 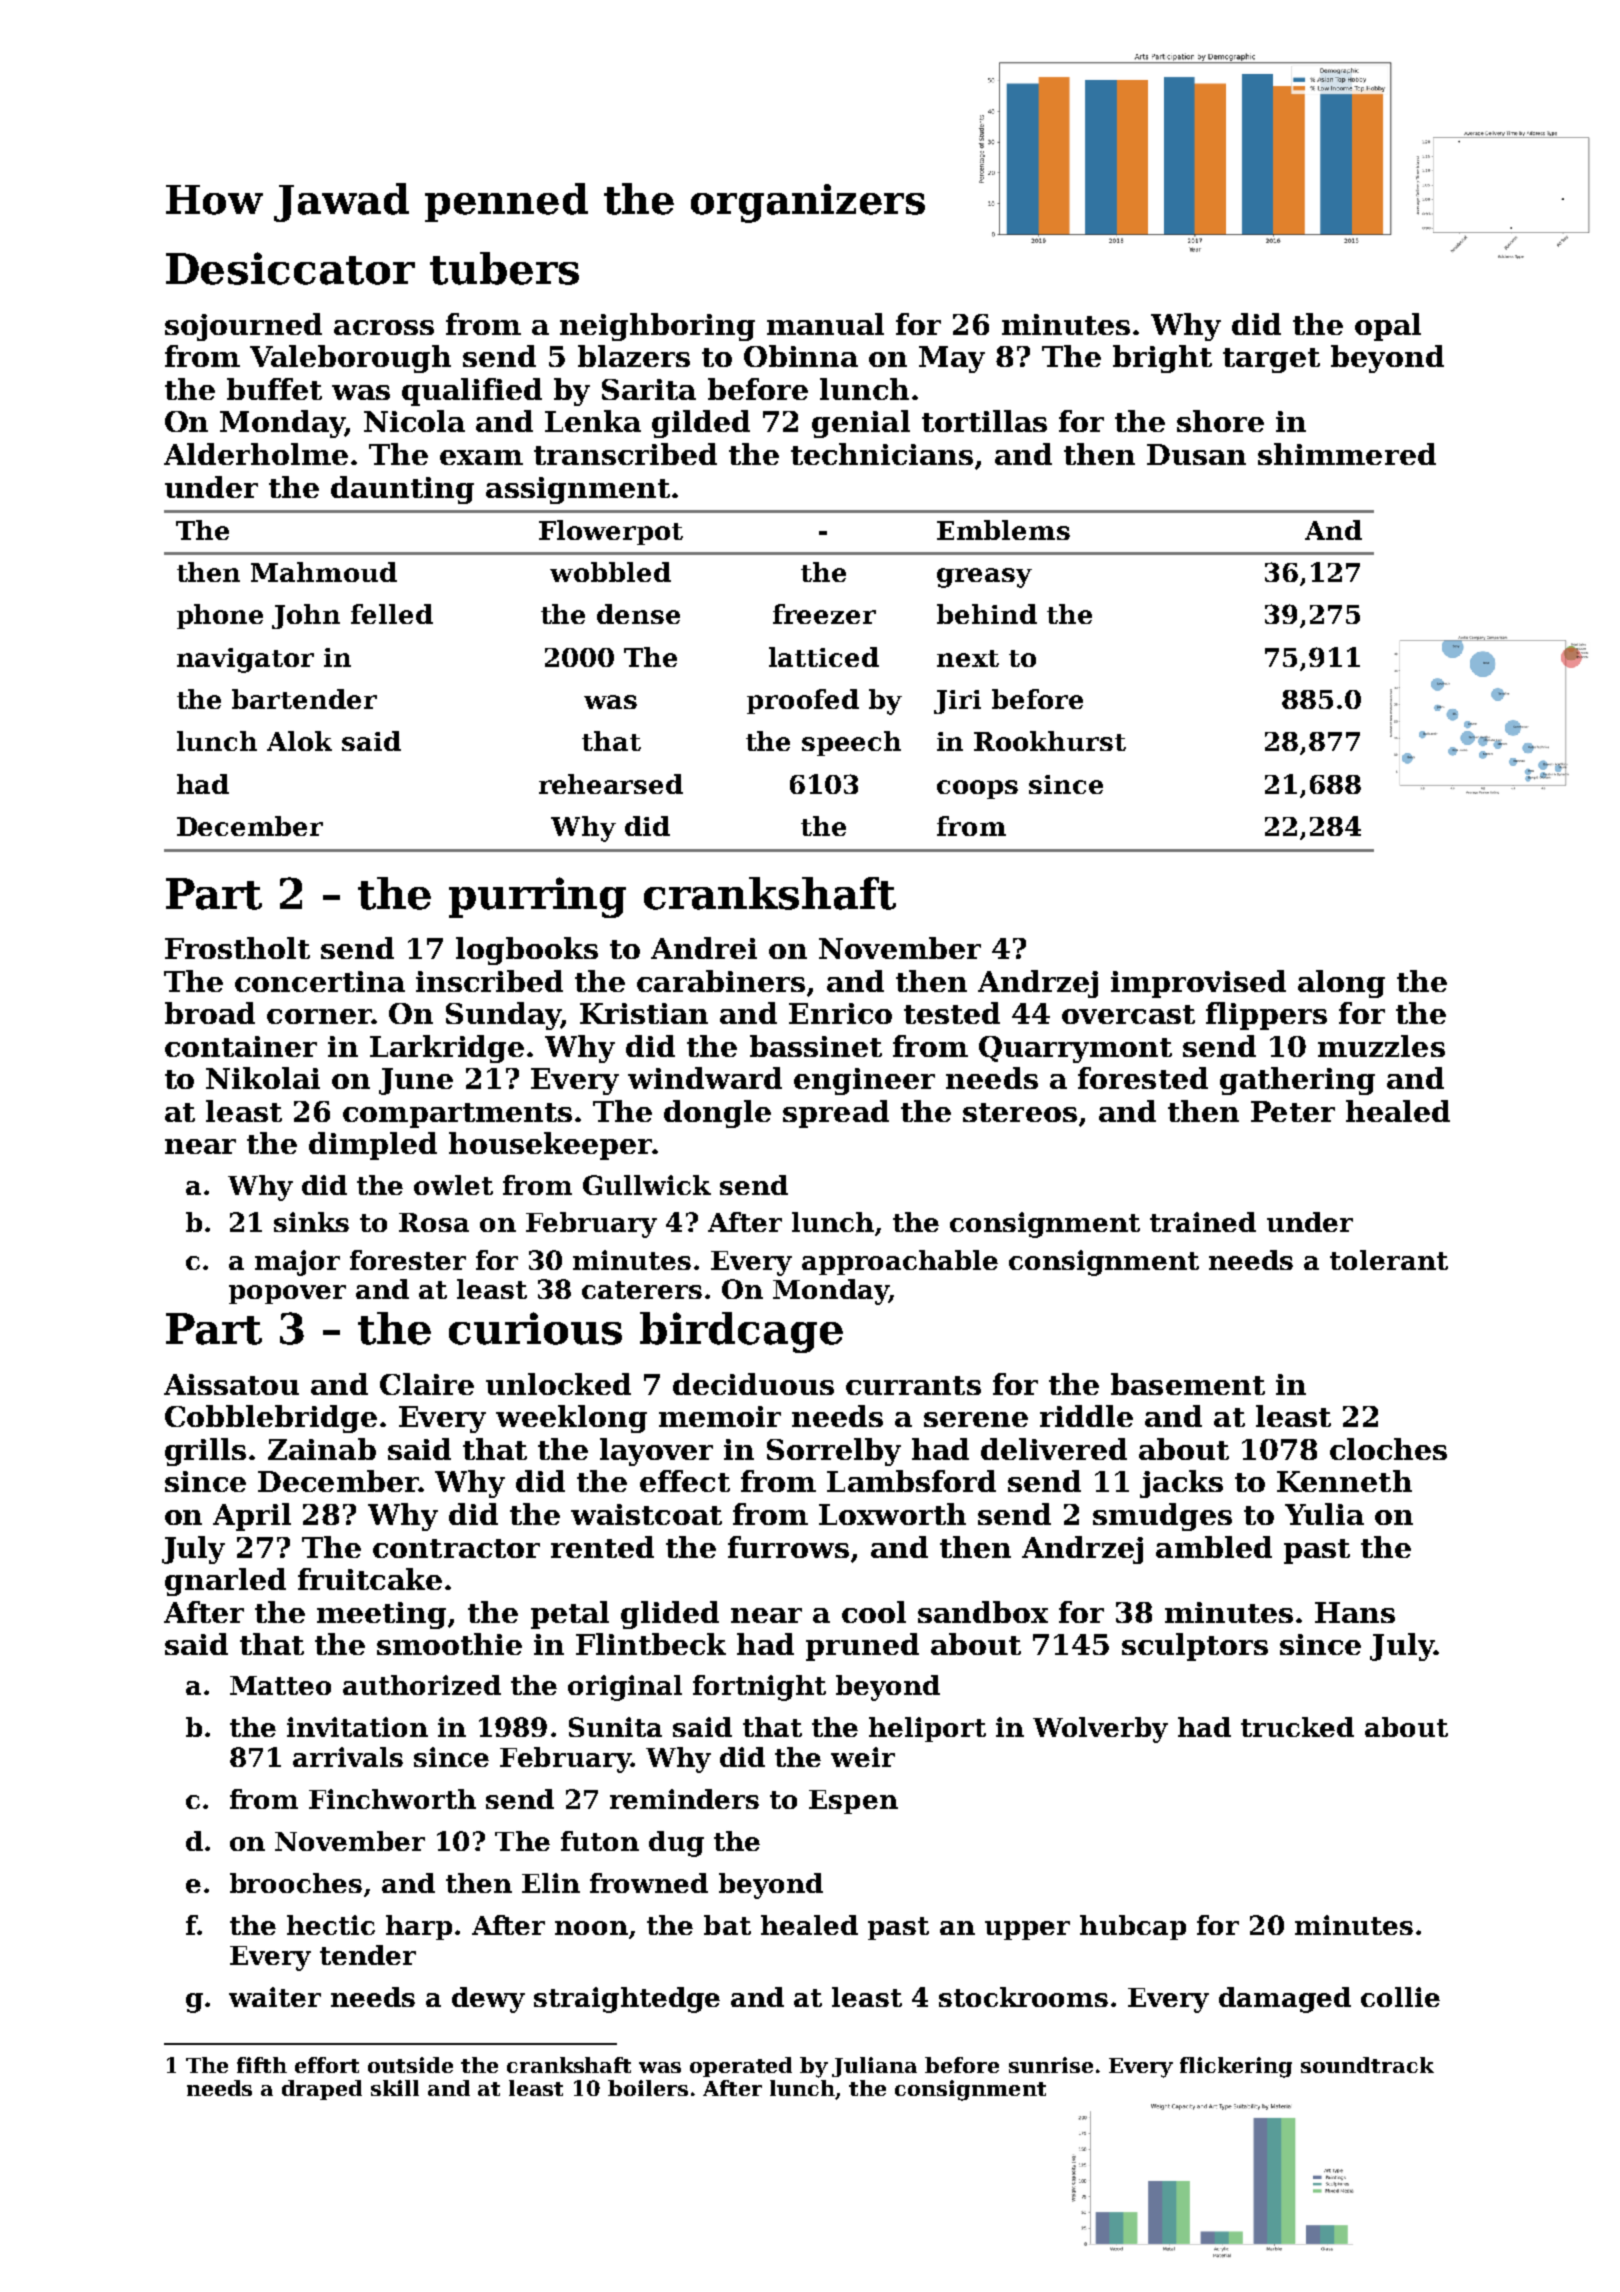 What do you see at coordinates (720, 1416) in the document?
I see `memoir` at bounding box center [720, 1416].
